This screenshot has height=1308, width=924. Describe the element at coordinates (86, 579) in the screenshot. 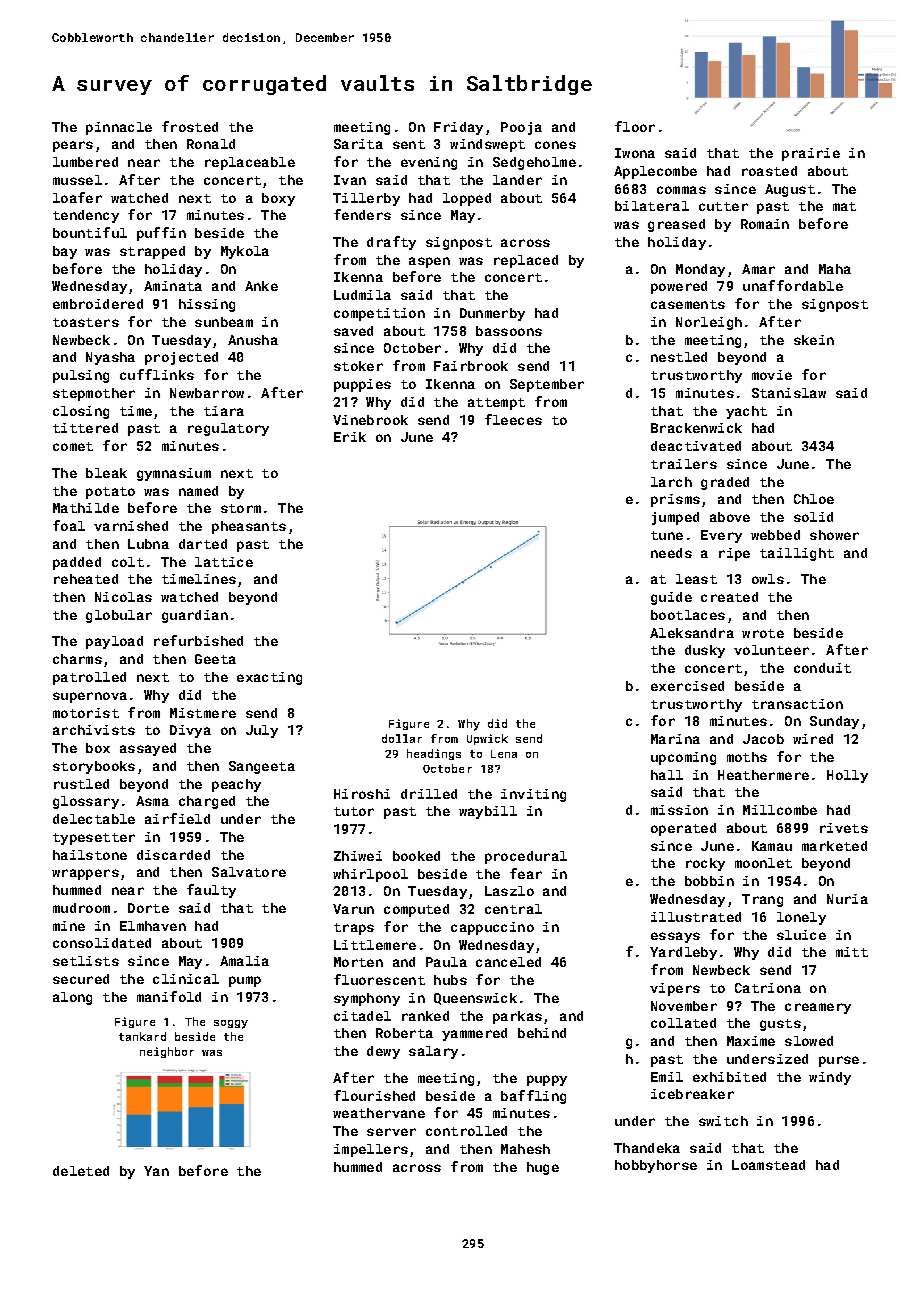

I see `reheated` at that location.
